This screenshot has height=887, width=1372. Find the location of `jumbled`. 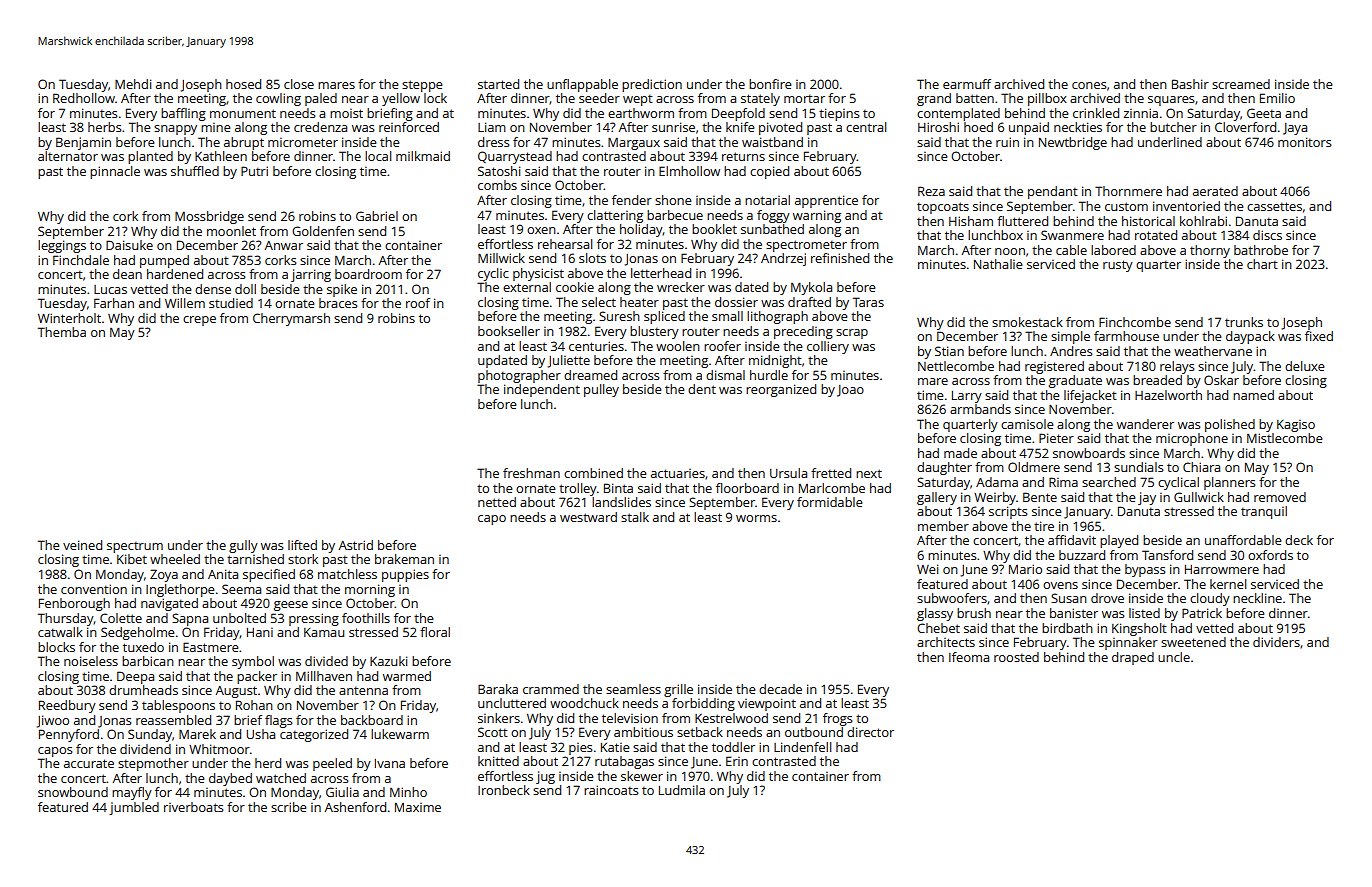

jumbled is located at coordinates (134, 808).
